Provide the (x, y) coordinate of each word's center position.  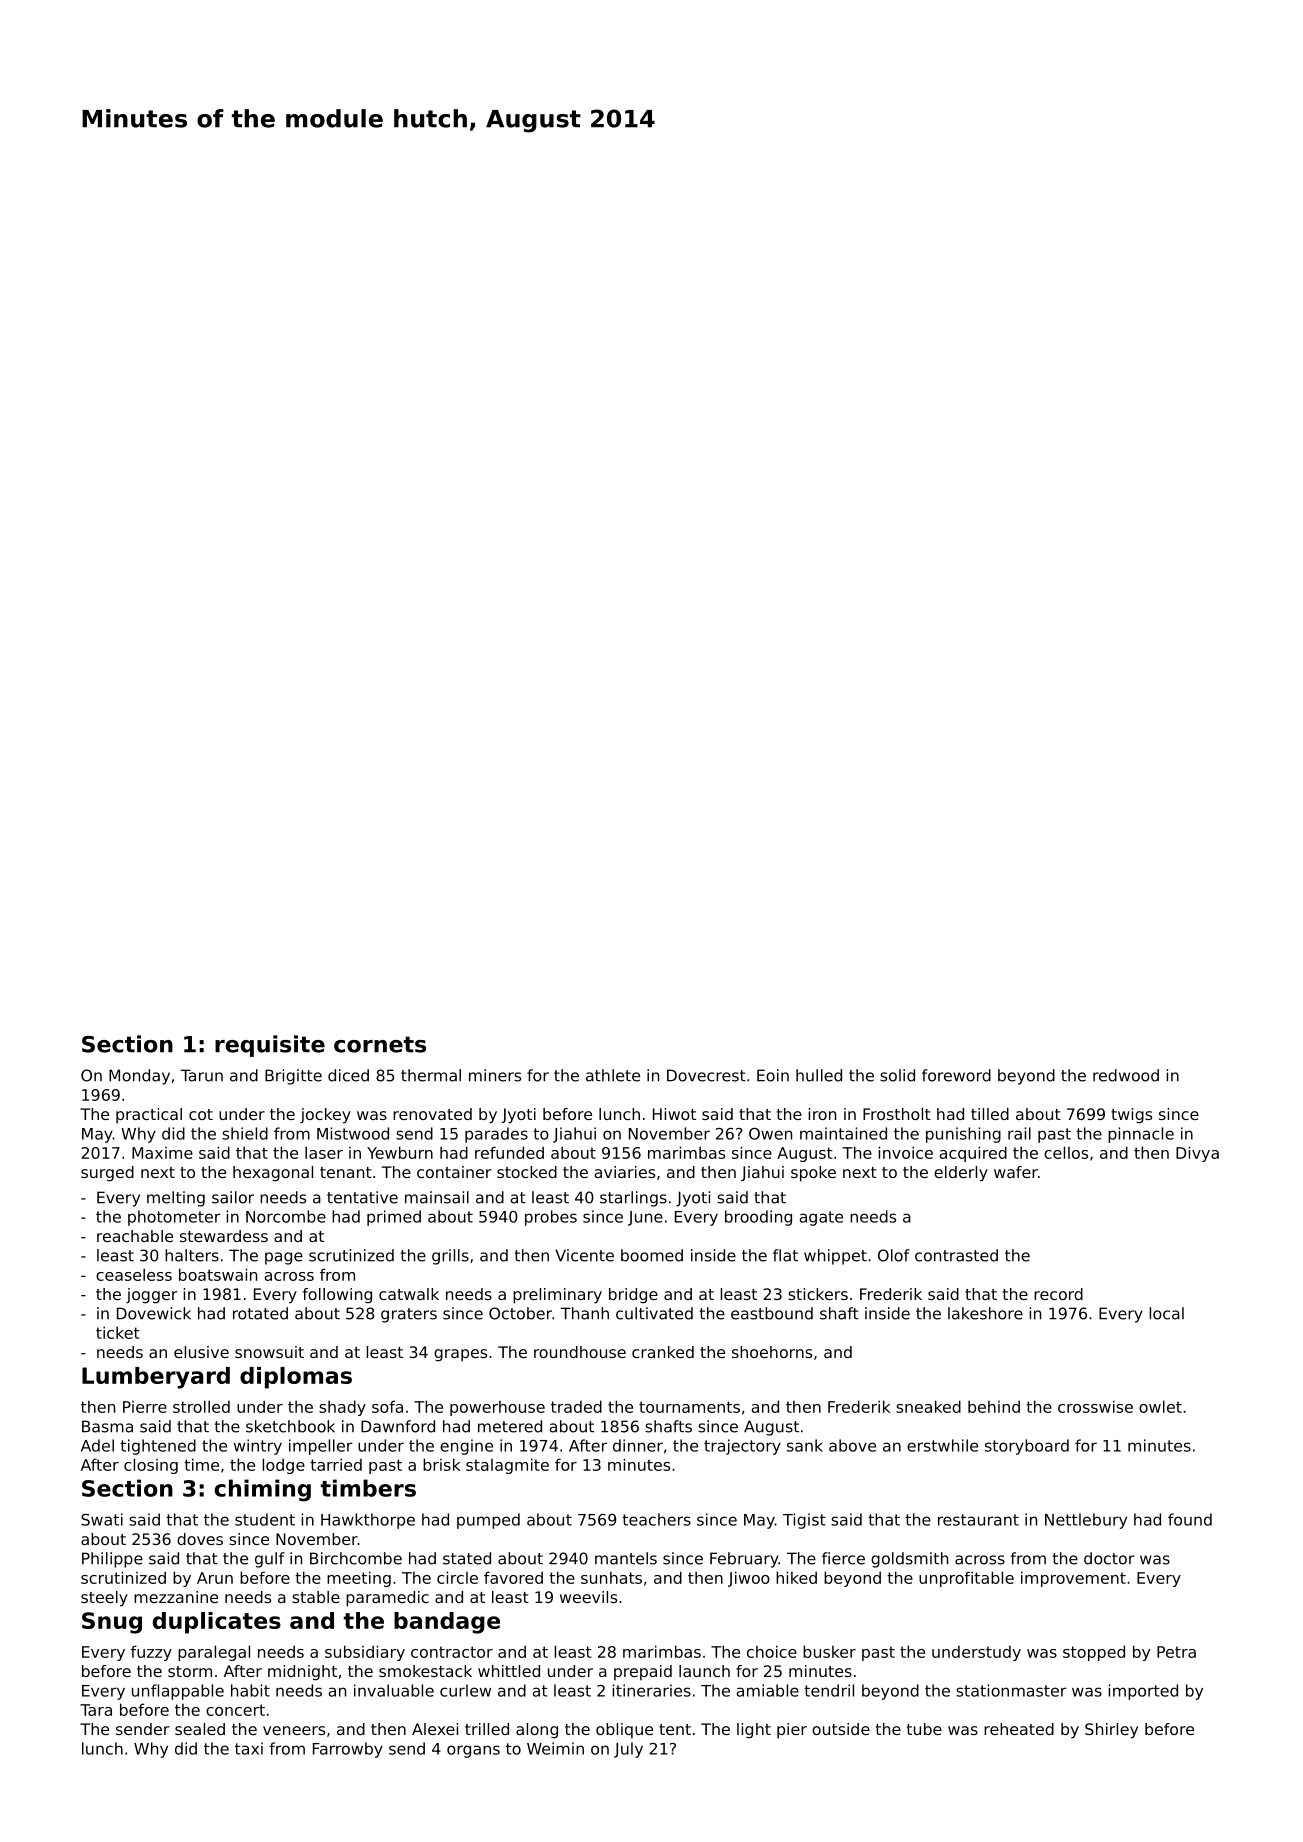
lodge (283, 1466)
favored (513, 1577)
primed (394, 1218)
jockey (325, 1116)
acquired (973, 1154)
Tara (96, 1710)
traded (576, 1406)
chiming (262, 1490)
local (1166, 1313)
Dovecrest (706, 1075)
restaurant (978, 1520)
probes (551, 1218)
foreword (956, 1075)
